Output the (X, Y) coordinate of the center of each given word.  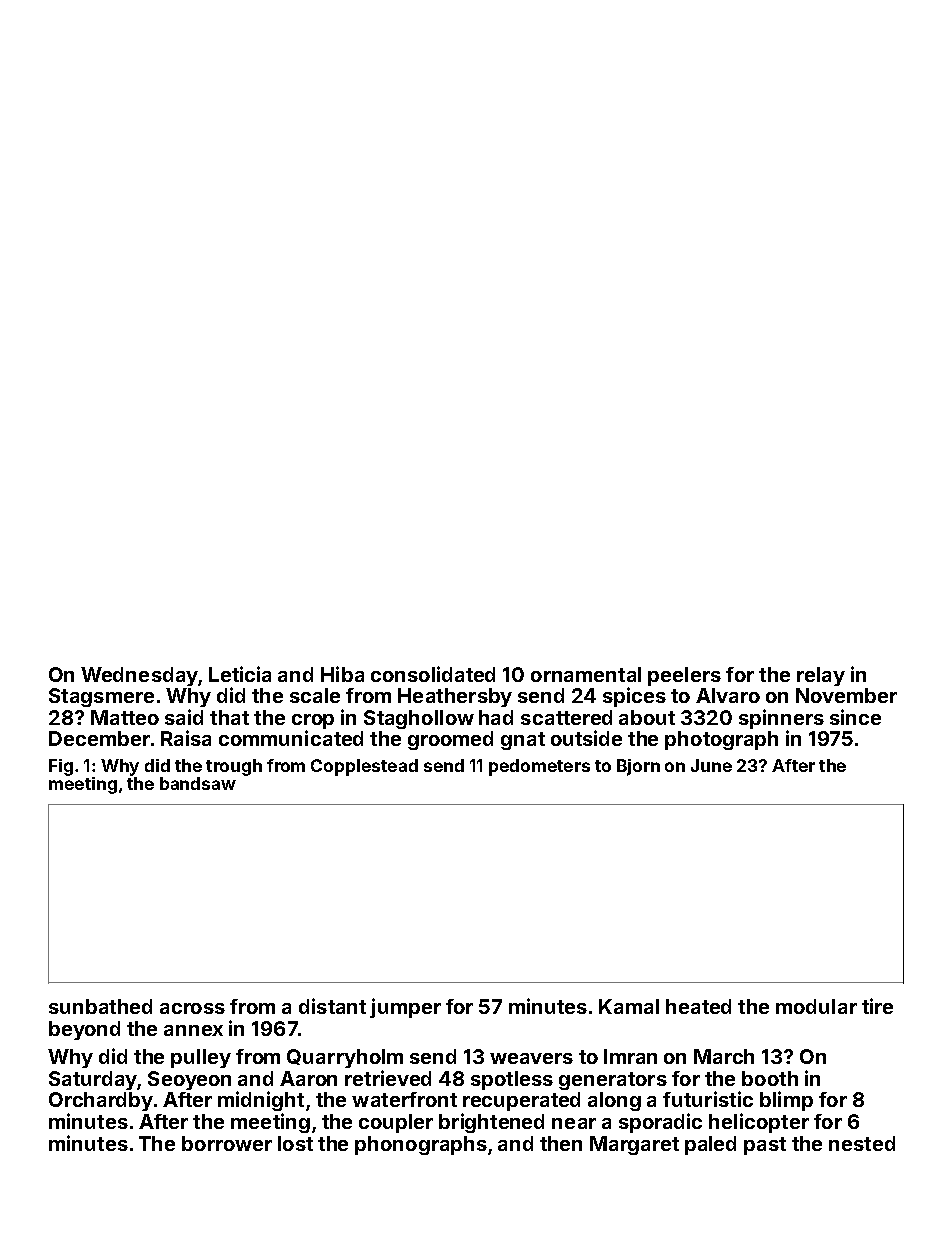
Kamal (629, 1006)
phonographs (421, 1145)
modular (816, 1006)
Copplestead (364, 767)
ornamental (586, 674)
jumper (405, 1008)
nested (862, 1143)
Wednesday (139, 676)
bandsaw (198, 783)
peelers (684, 676)
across (192, 1008)
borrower (227, 1143)
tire (877, 1006)
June (711, 765)
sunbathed (100, 1006)
